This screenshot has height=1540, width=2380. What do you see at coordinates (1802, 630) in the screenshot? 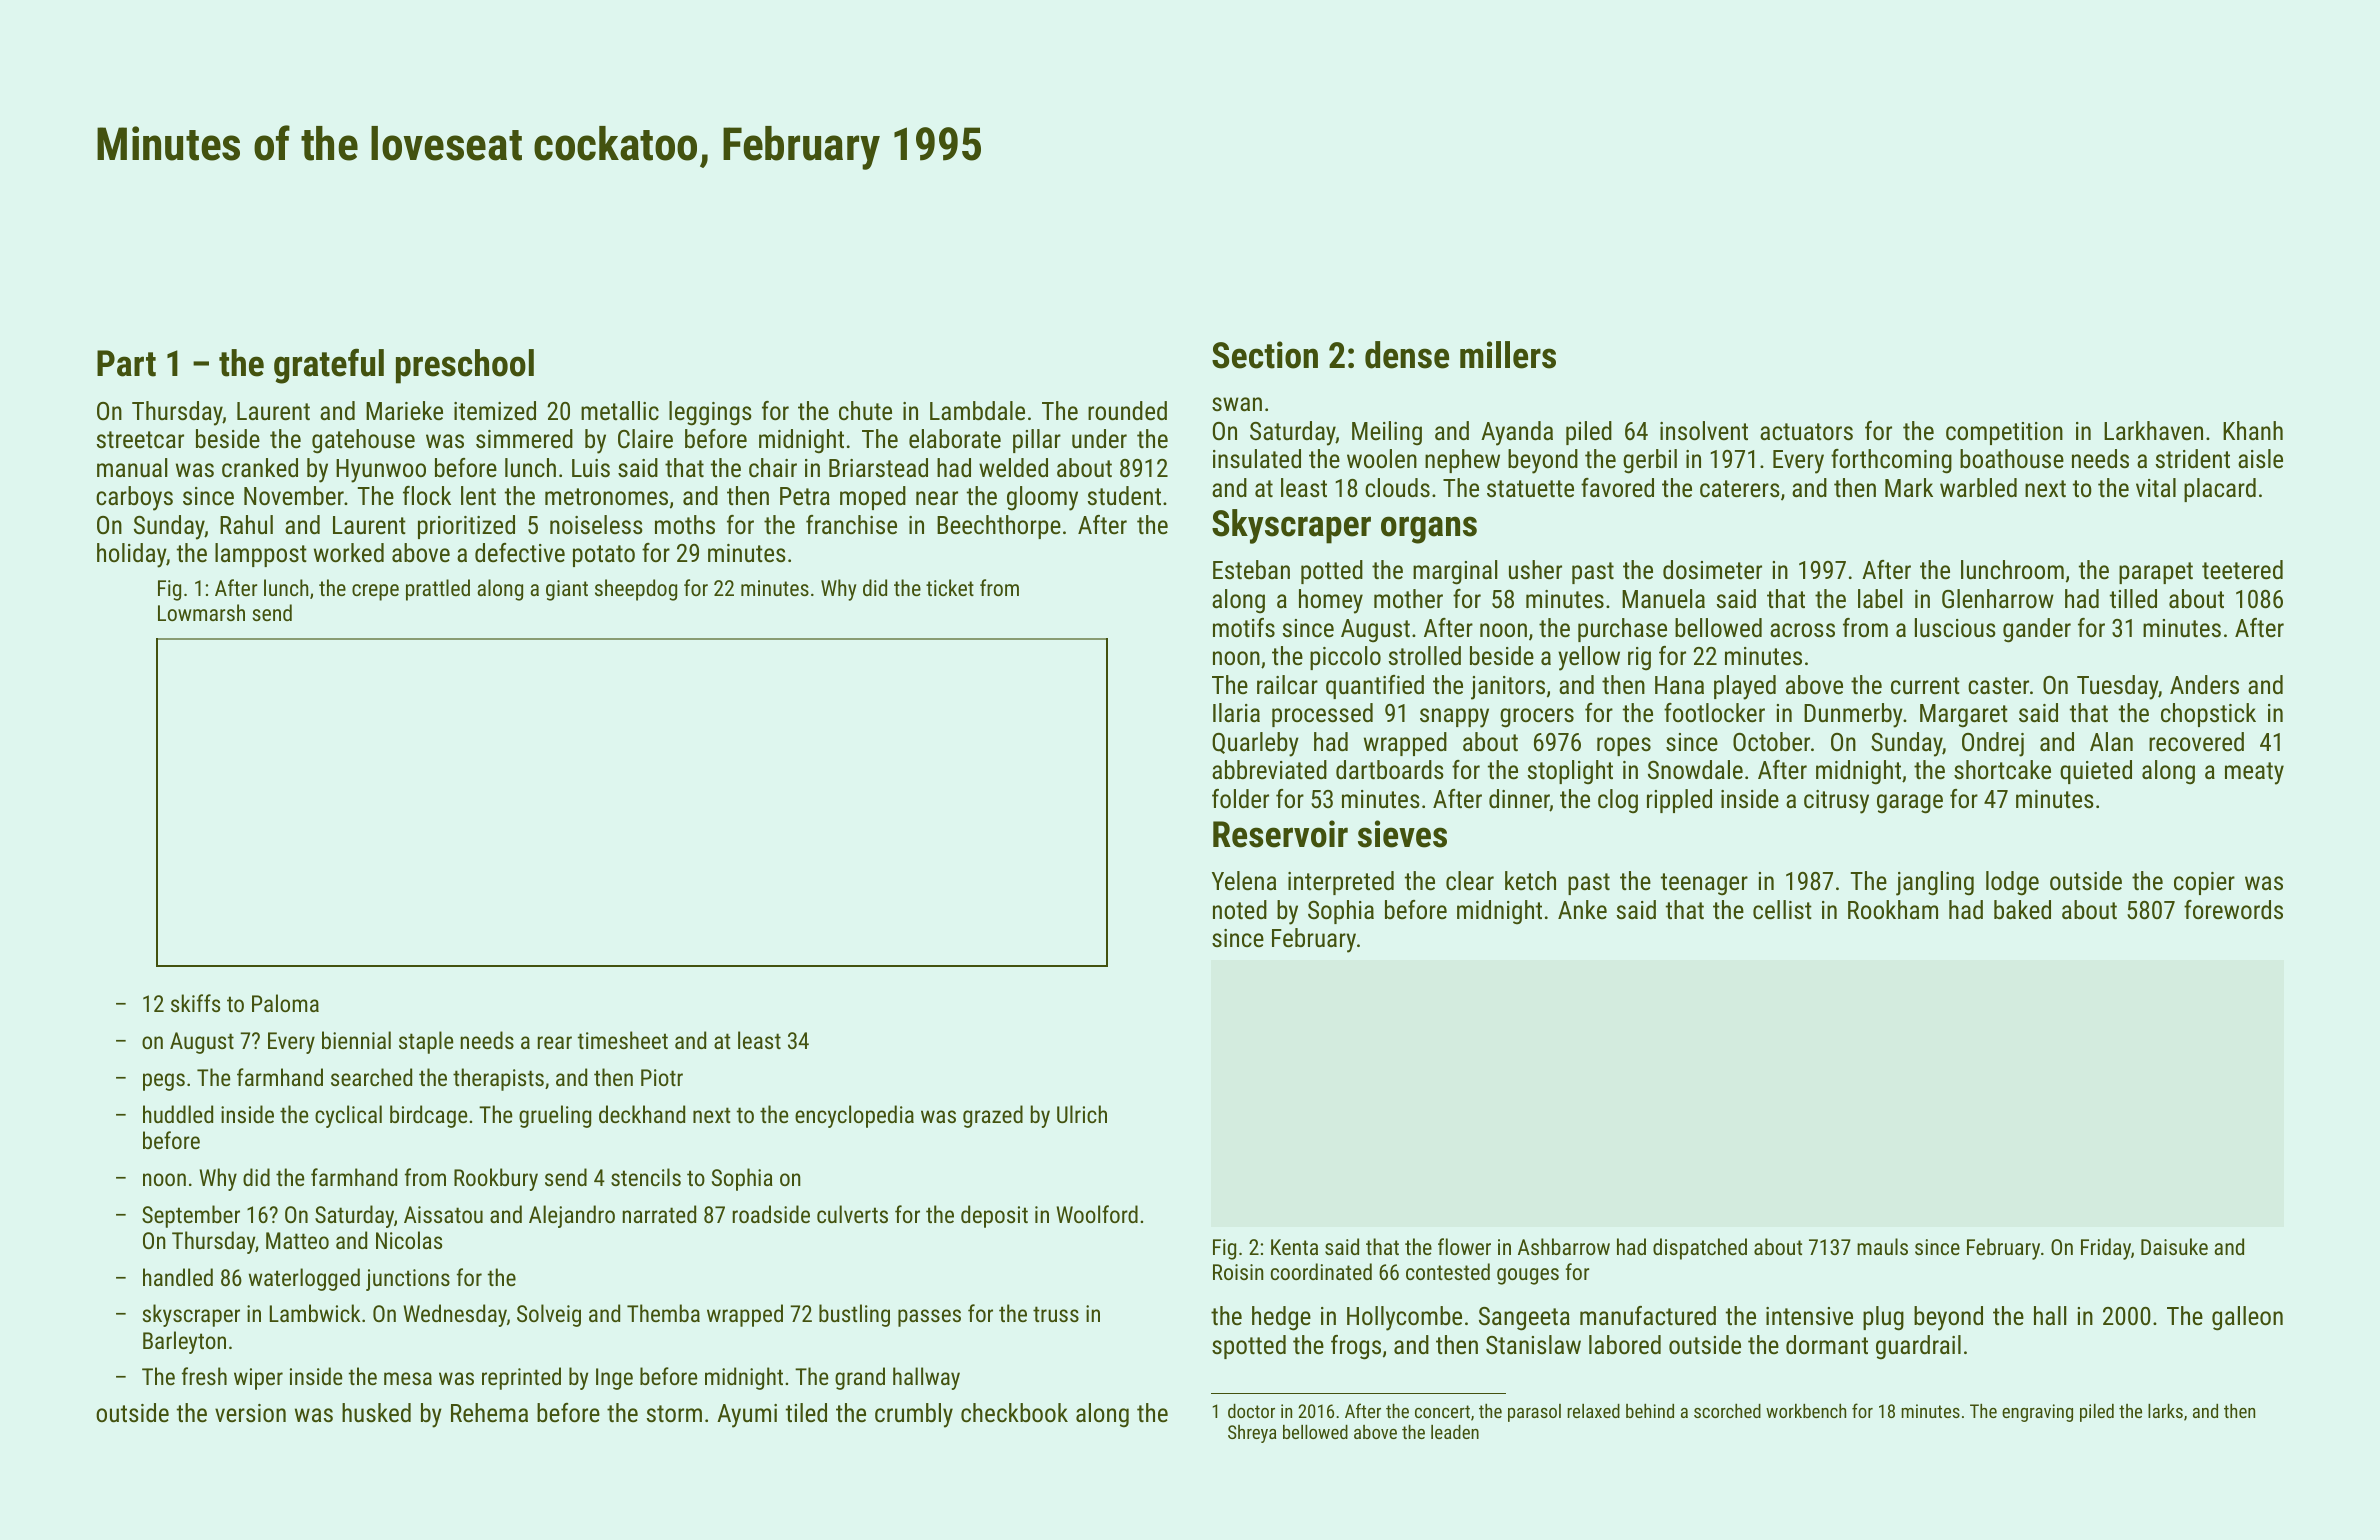
I see `across` at bounding box center [1802, 630].
